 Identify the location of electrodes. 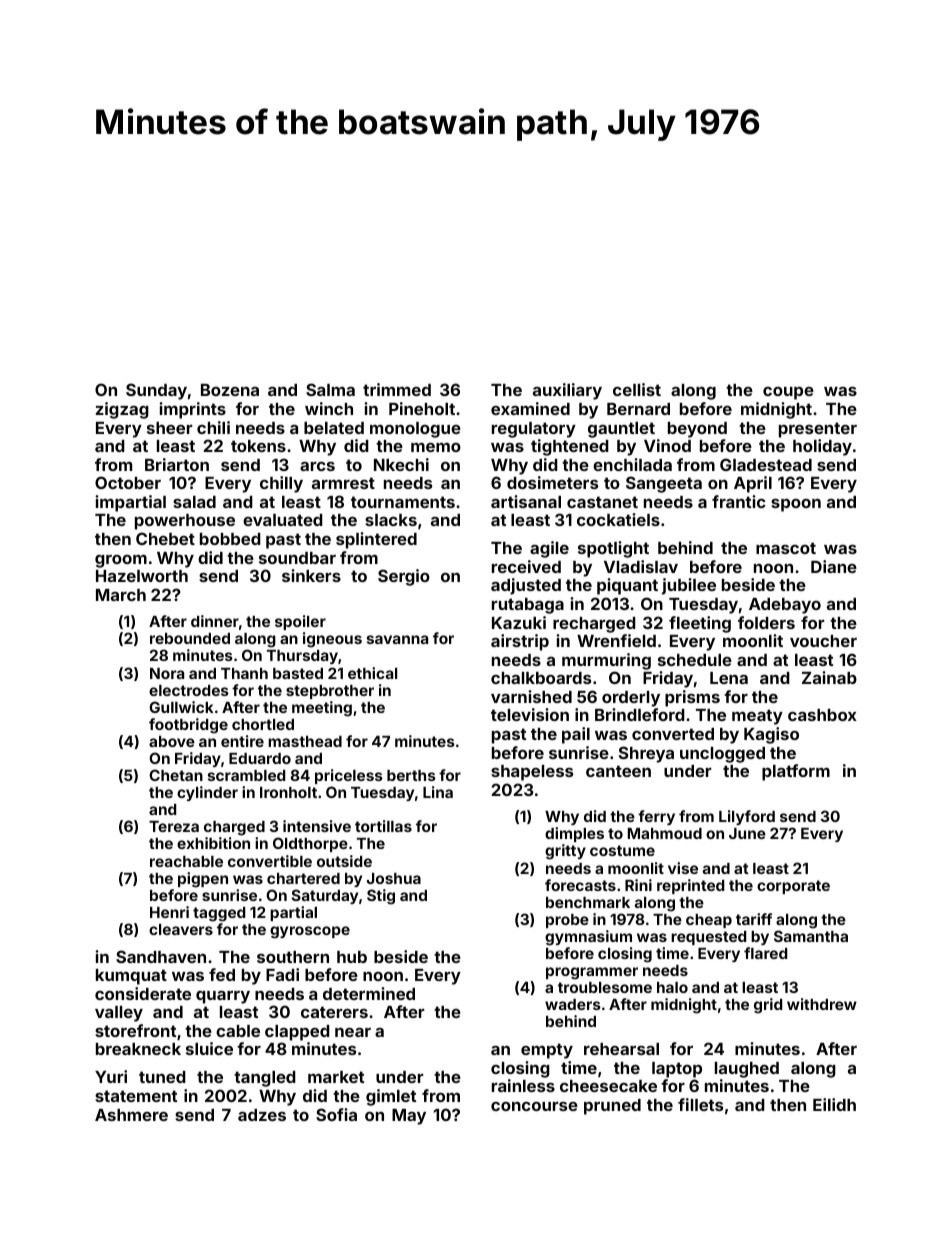
(189, 690).
